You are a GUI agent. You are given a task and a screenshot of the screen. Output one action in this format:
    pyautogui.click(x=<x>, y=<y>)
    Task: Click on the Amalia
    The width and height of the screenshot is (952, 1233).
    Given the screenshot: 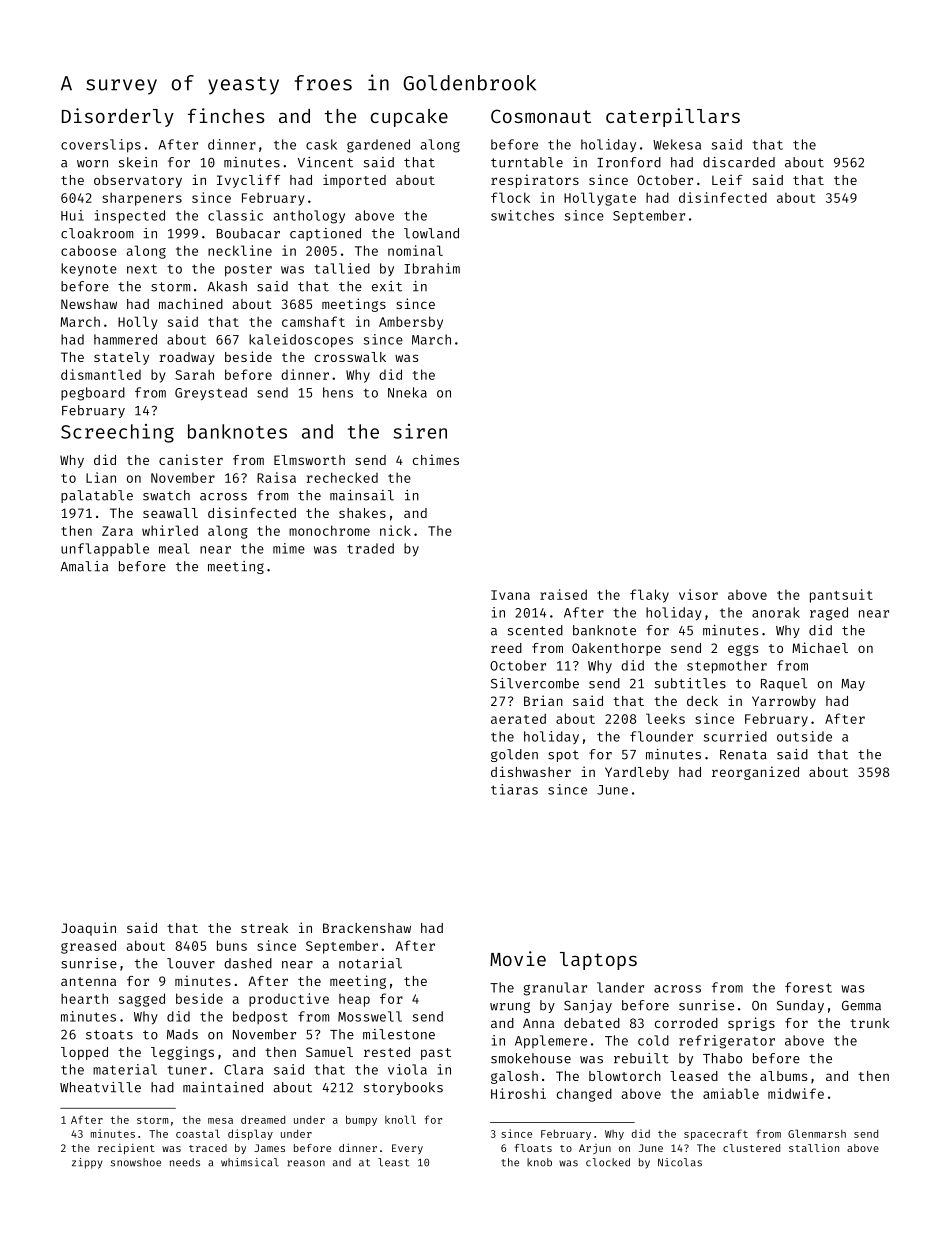 What is the action you would take?
    pyautogui.click(x=84, y=566)
